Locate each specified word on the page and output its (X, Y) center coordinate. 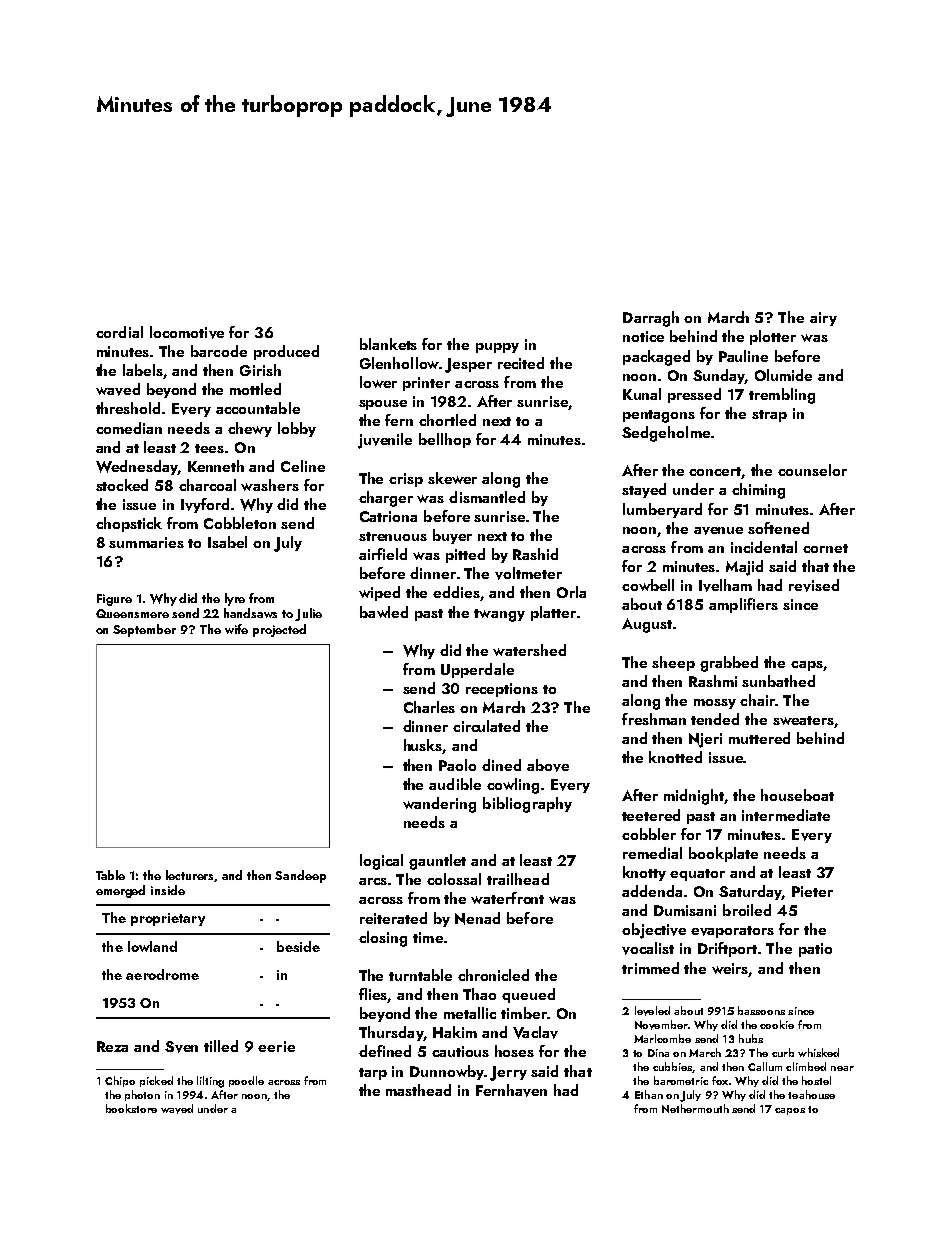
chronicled (493, 975)
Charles (429, 707)
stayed (644, 490)
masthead (418, 1090)
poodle (246, 1081)
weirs (730, 968)
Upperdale (477, 670)
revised (814, 585)
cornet (825, 548)
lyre (235, 599)
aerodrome (162, 974)
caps (807, 666)
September (144, 630)
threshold (128, 408)
